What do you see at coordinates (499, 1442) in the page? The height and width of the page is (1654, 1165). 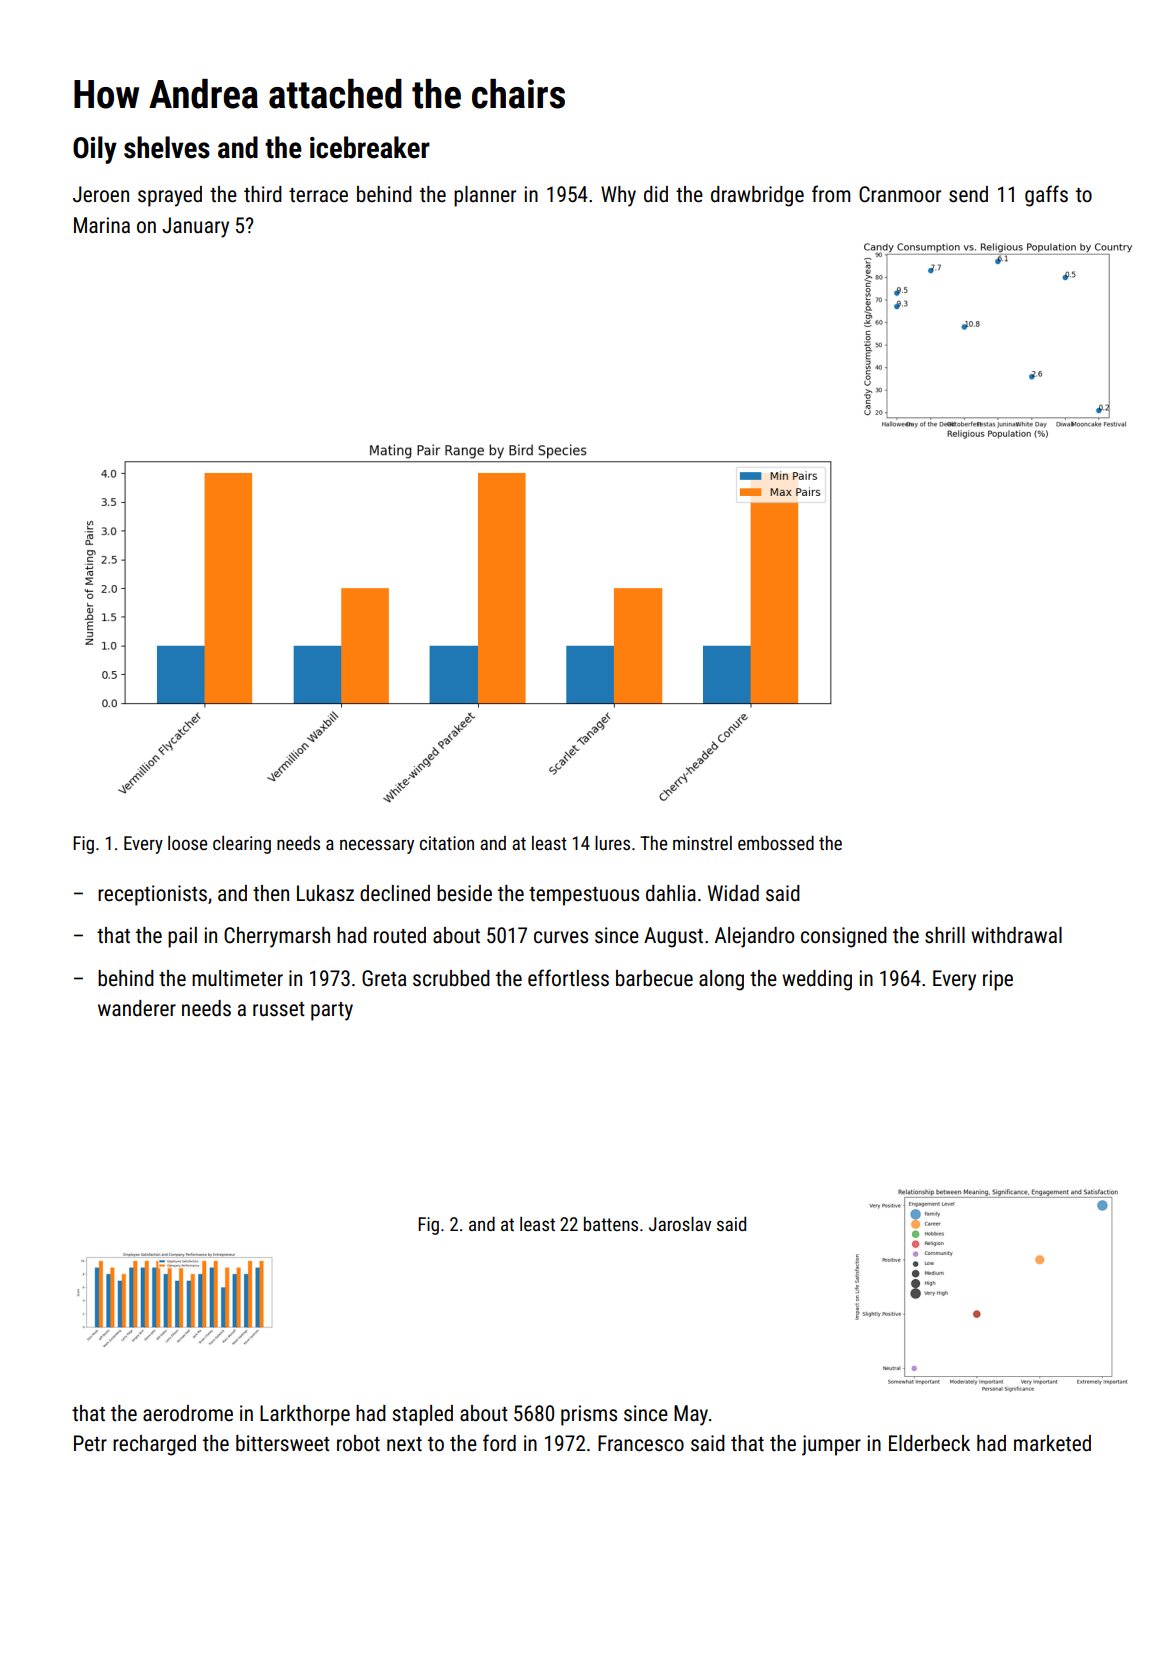 I see `ford` at bounding box center [499, 1442].
